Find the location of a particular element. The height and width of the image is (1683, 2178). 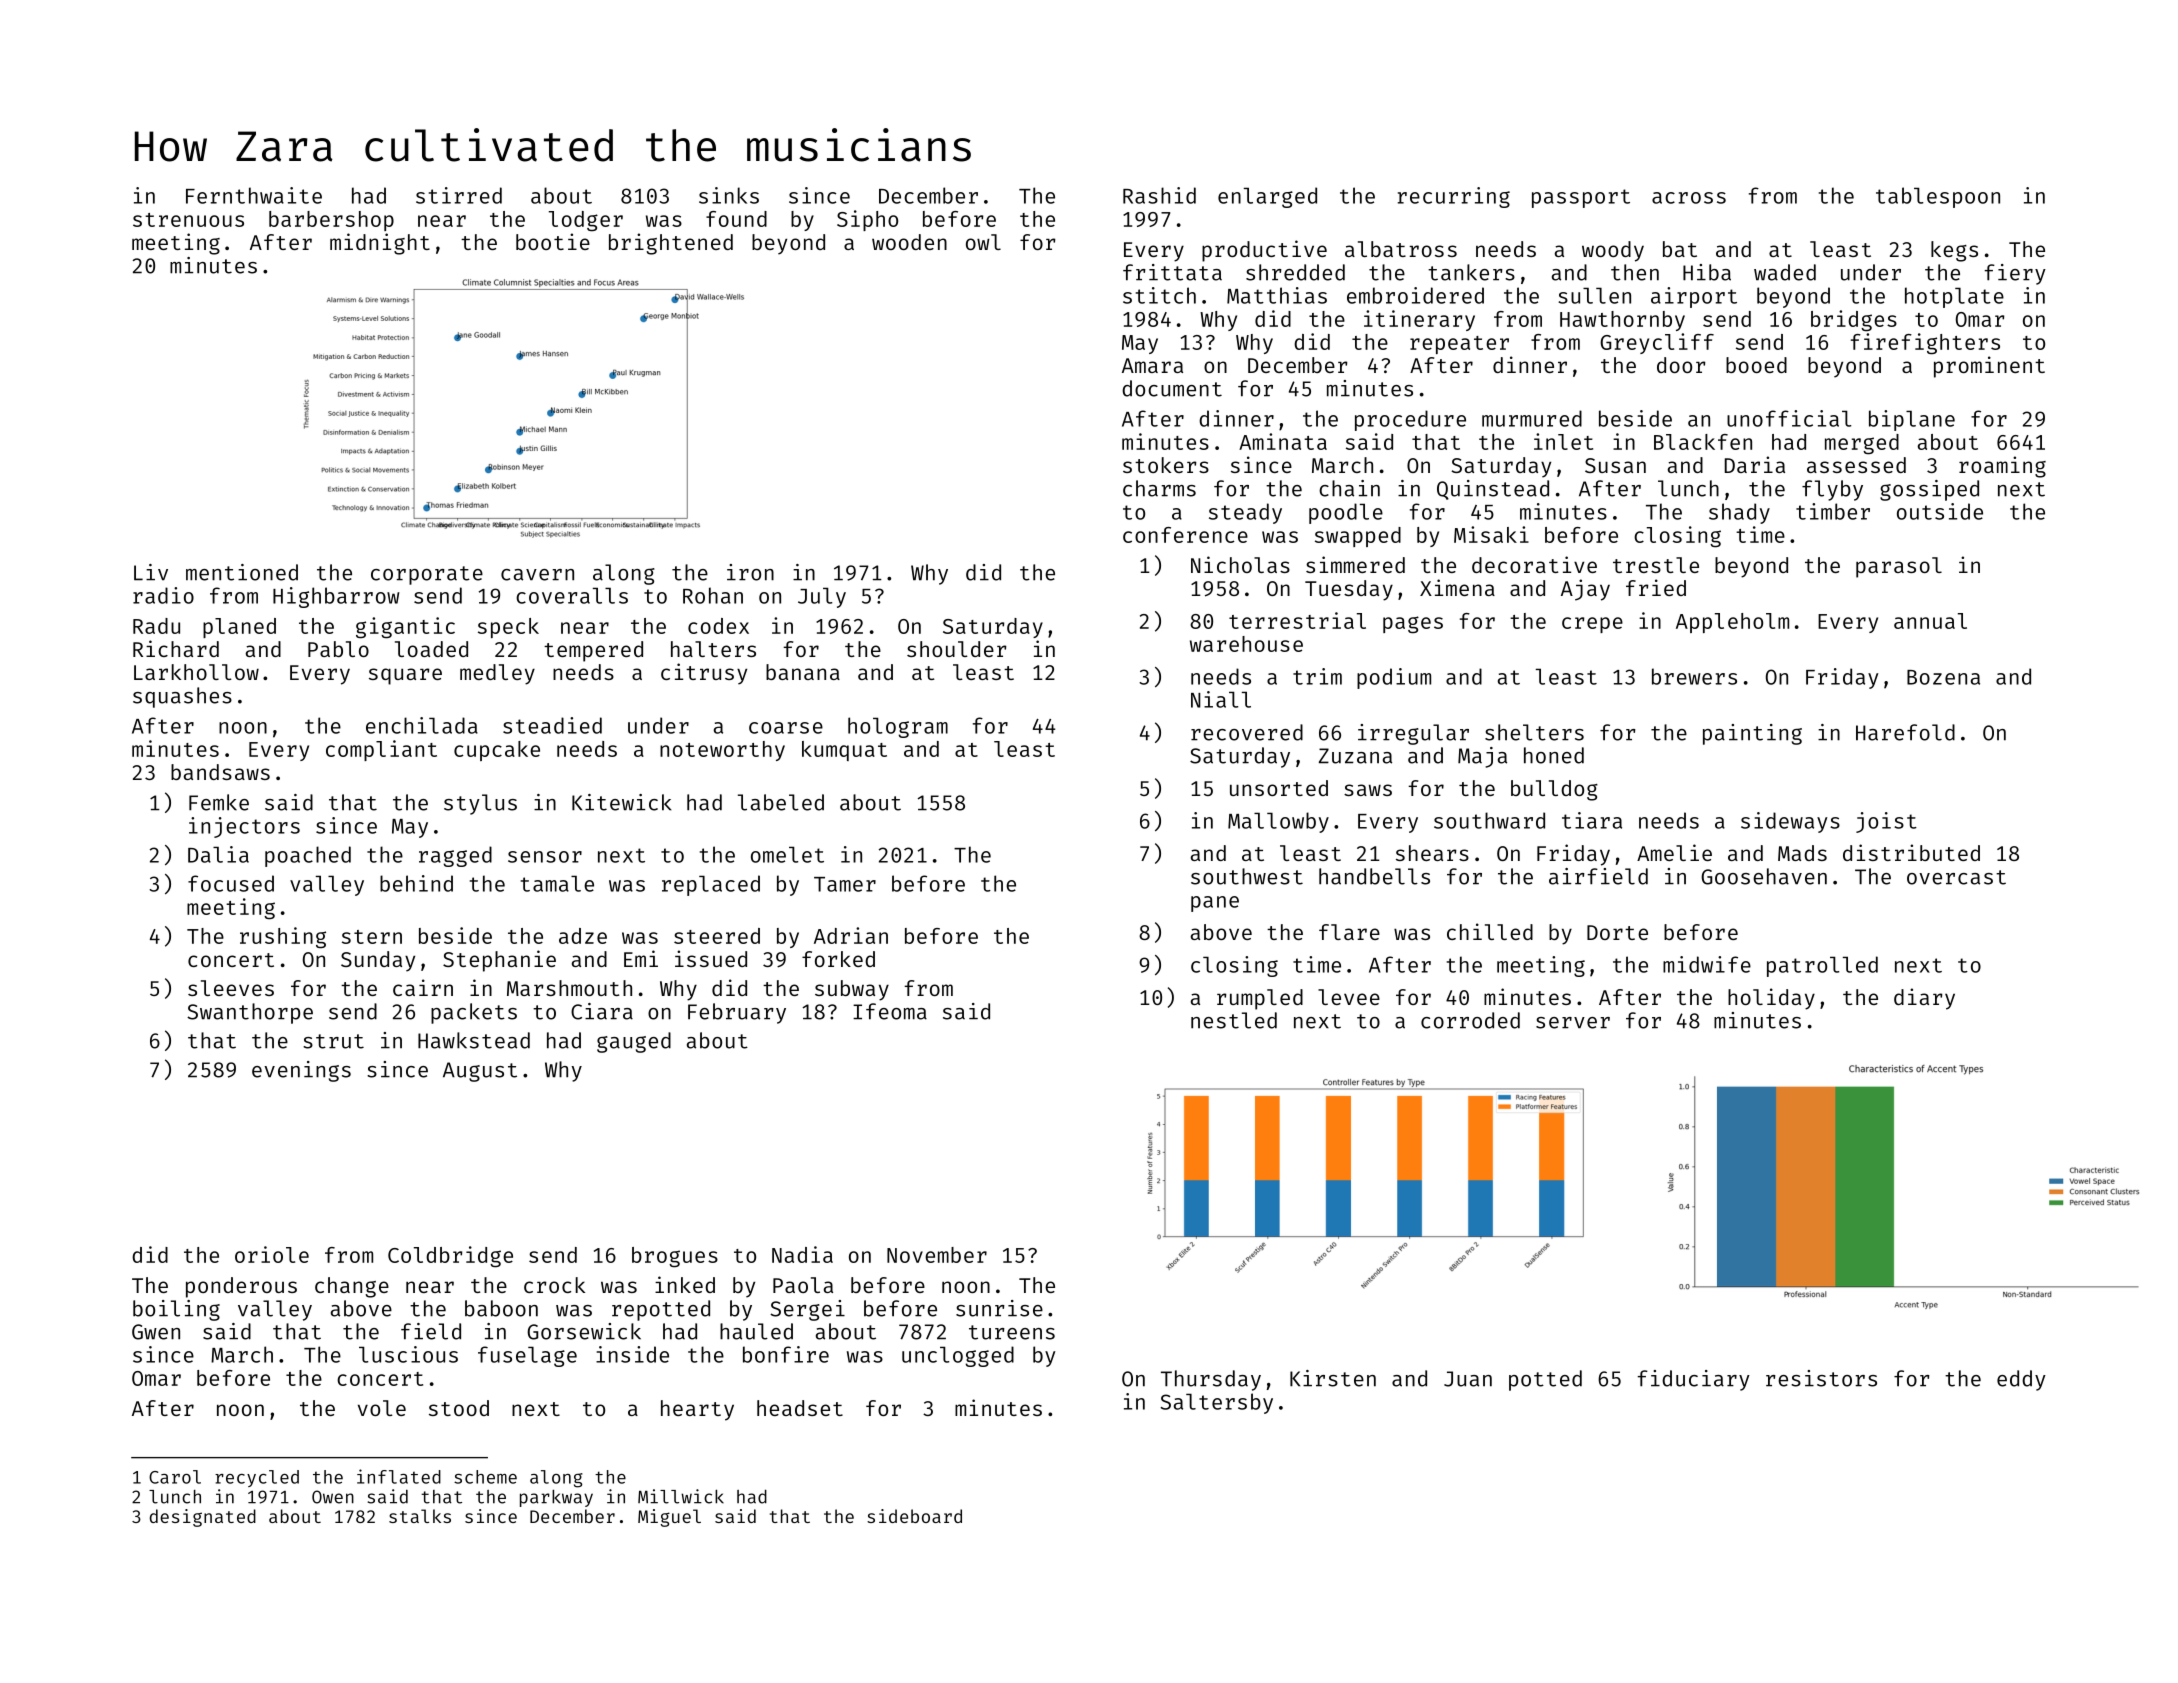

stern is located at coordinates (372, 937).
